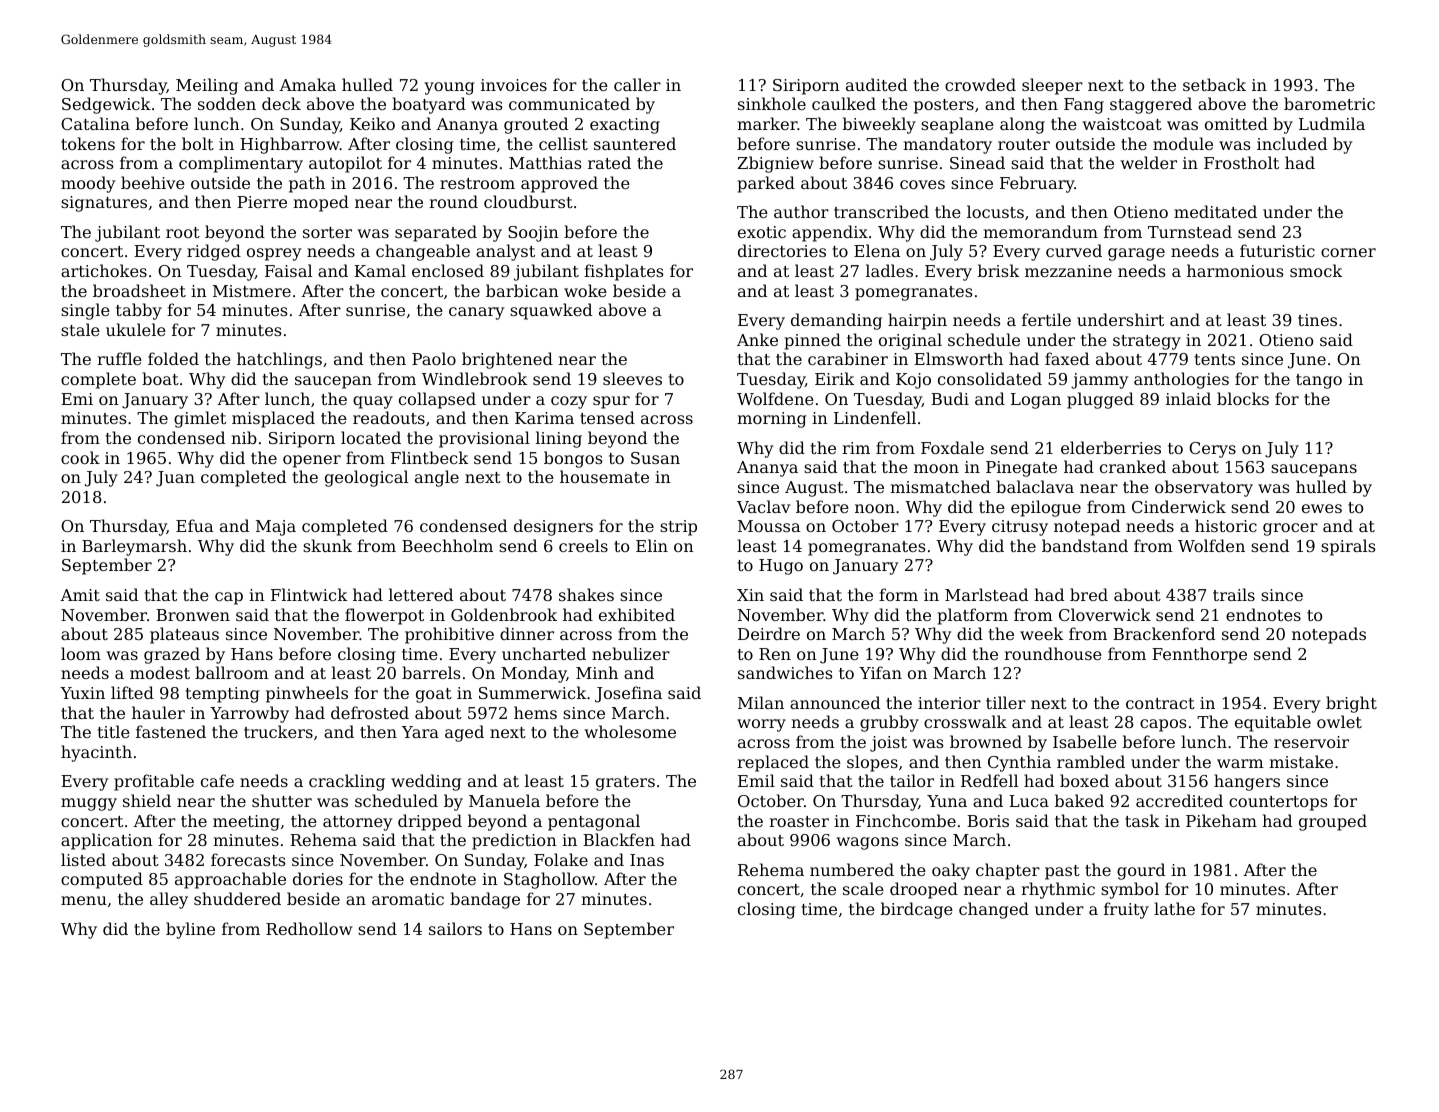  I want to click on beehive, so click(153, 182).
